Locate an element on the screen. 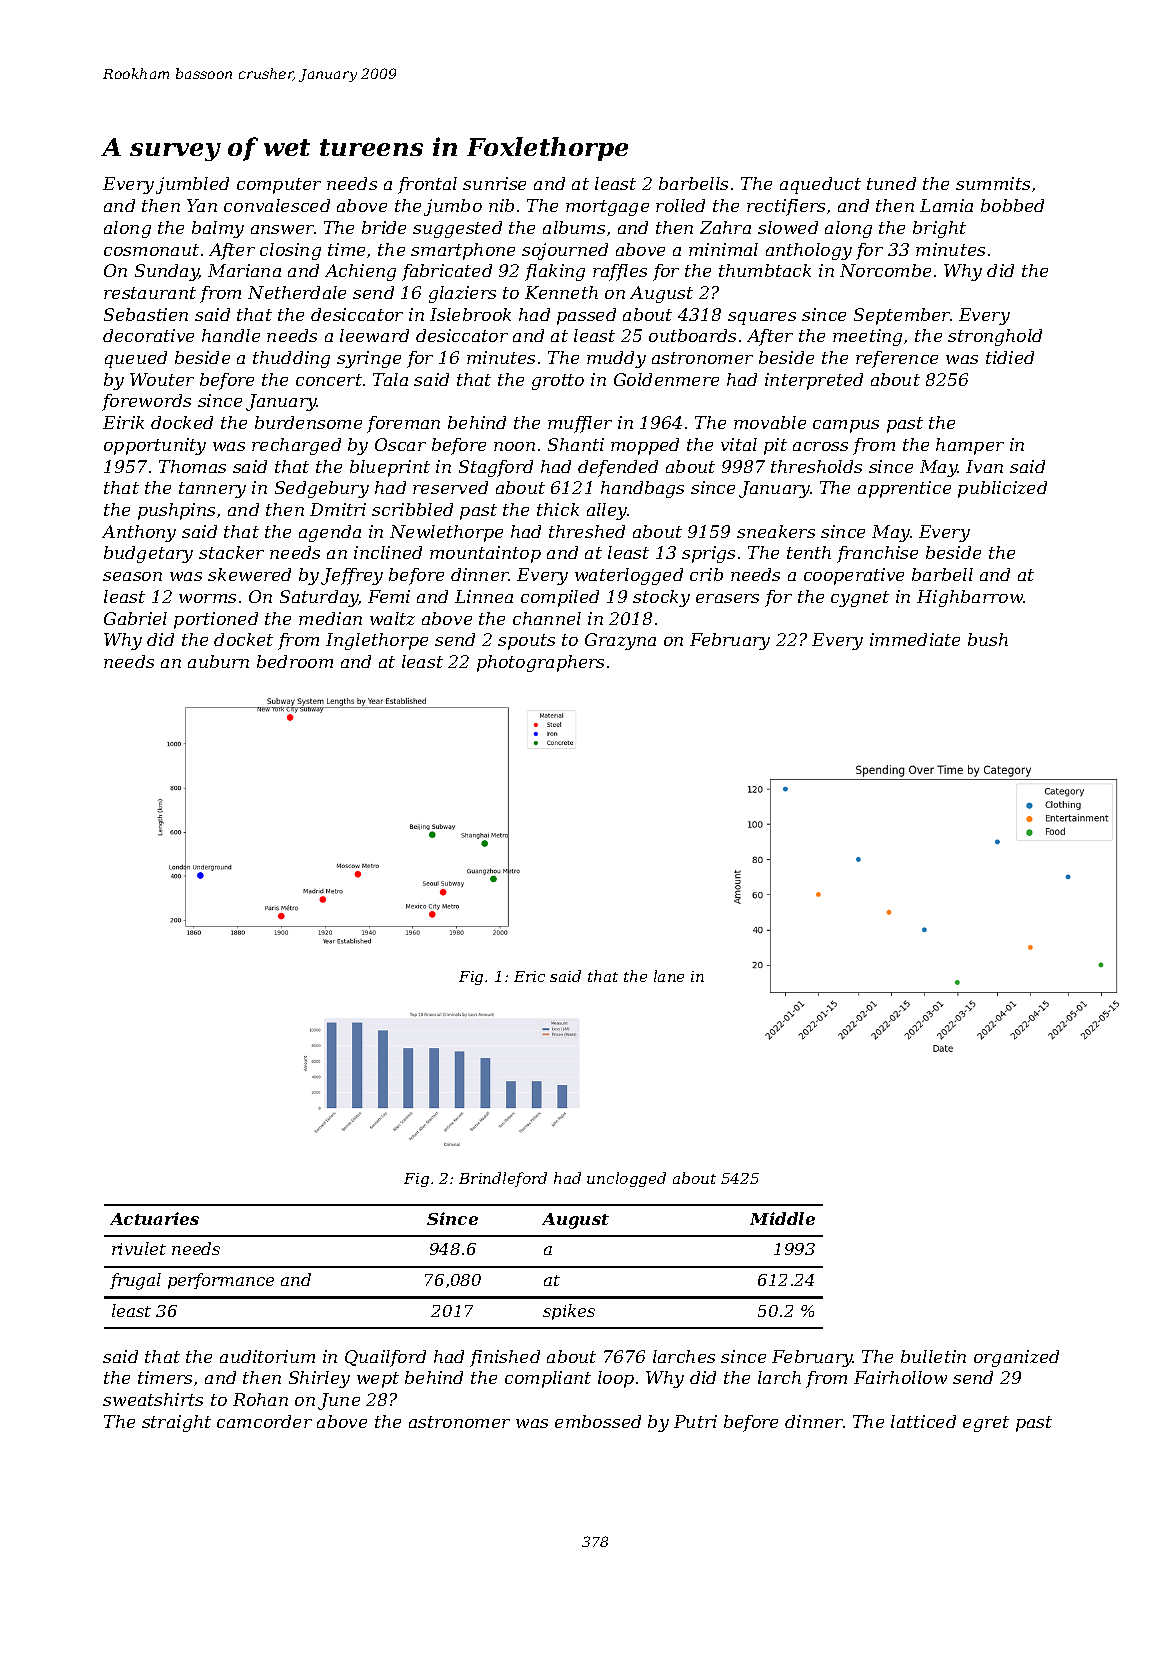 This screenshot has height=1654, width=1165. Actuaries is located at coordinates (154, 1218).
